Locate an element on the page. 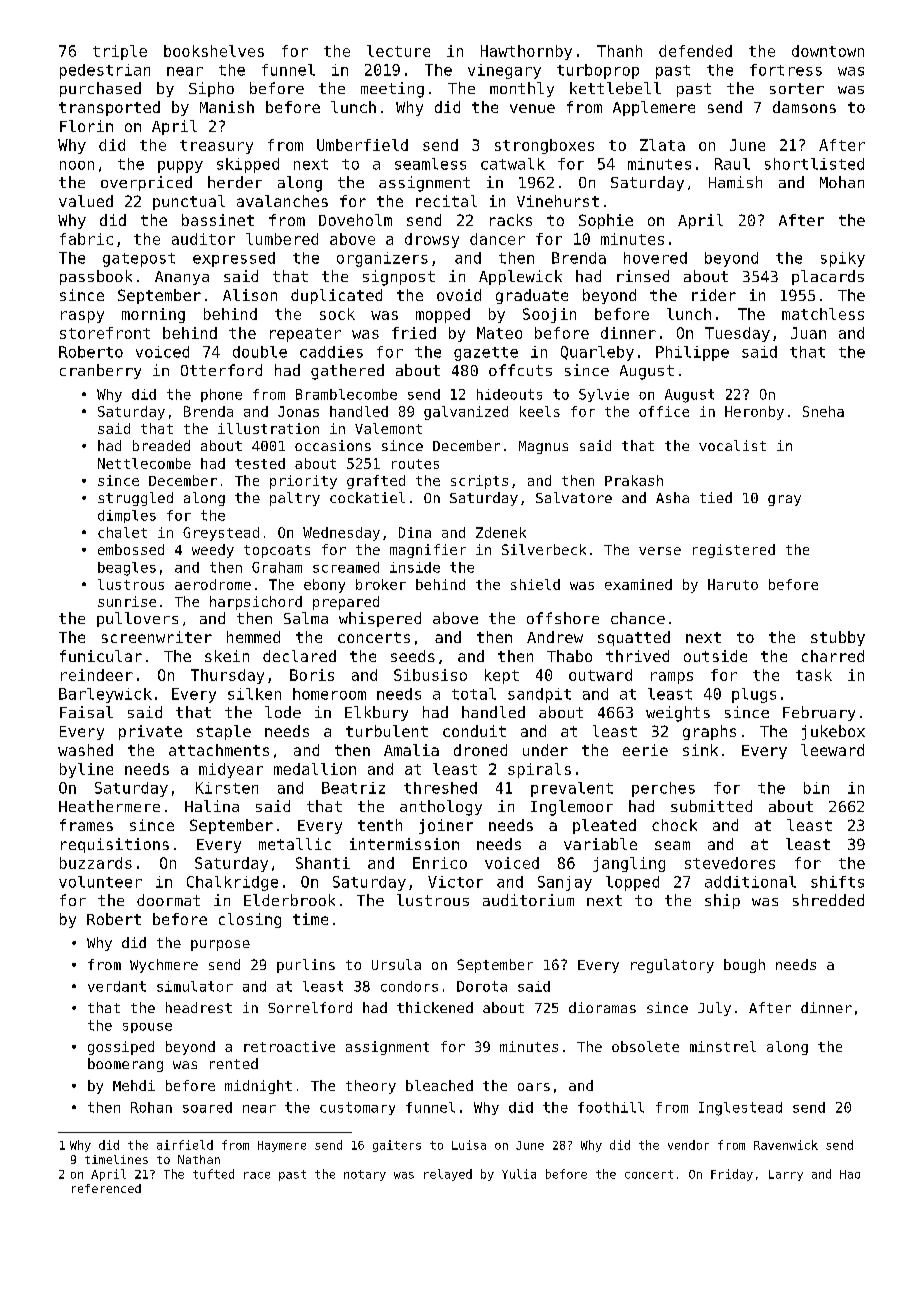 Image resolution: width=924 pixels, height=1308 pixels. attachments is located at coordinates (219, 750).
